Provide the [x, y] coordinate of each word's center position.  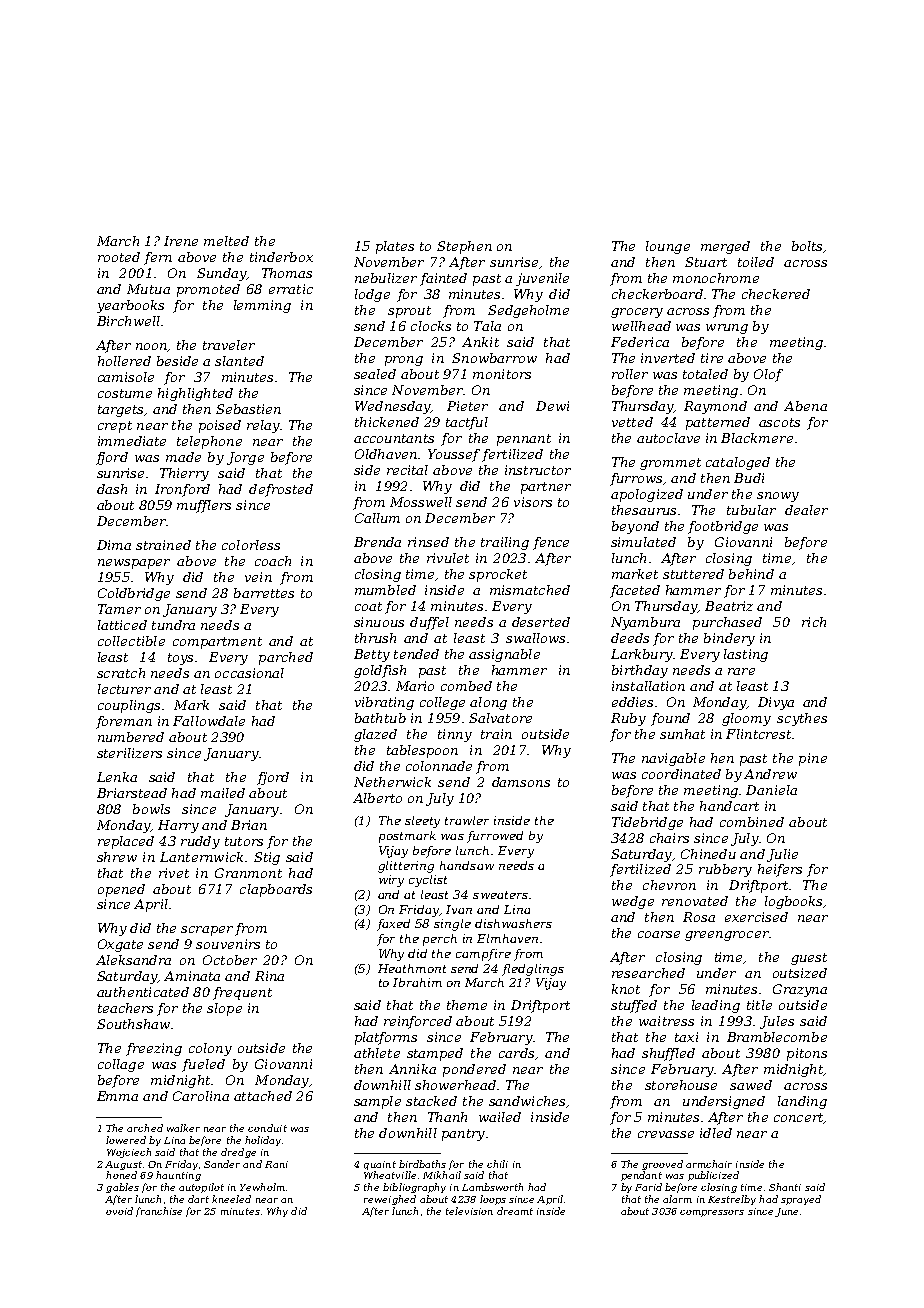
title [759, 1005]
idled [716, 1133]
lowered [126, 1140]
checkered [776, 294]
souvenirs [228, 944]
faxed [393, 925]
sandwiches [527, 1101]
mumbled [385, 590]
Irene [181, 241]
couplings [129, 706]
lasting [746, 655]
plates [395, 247]
